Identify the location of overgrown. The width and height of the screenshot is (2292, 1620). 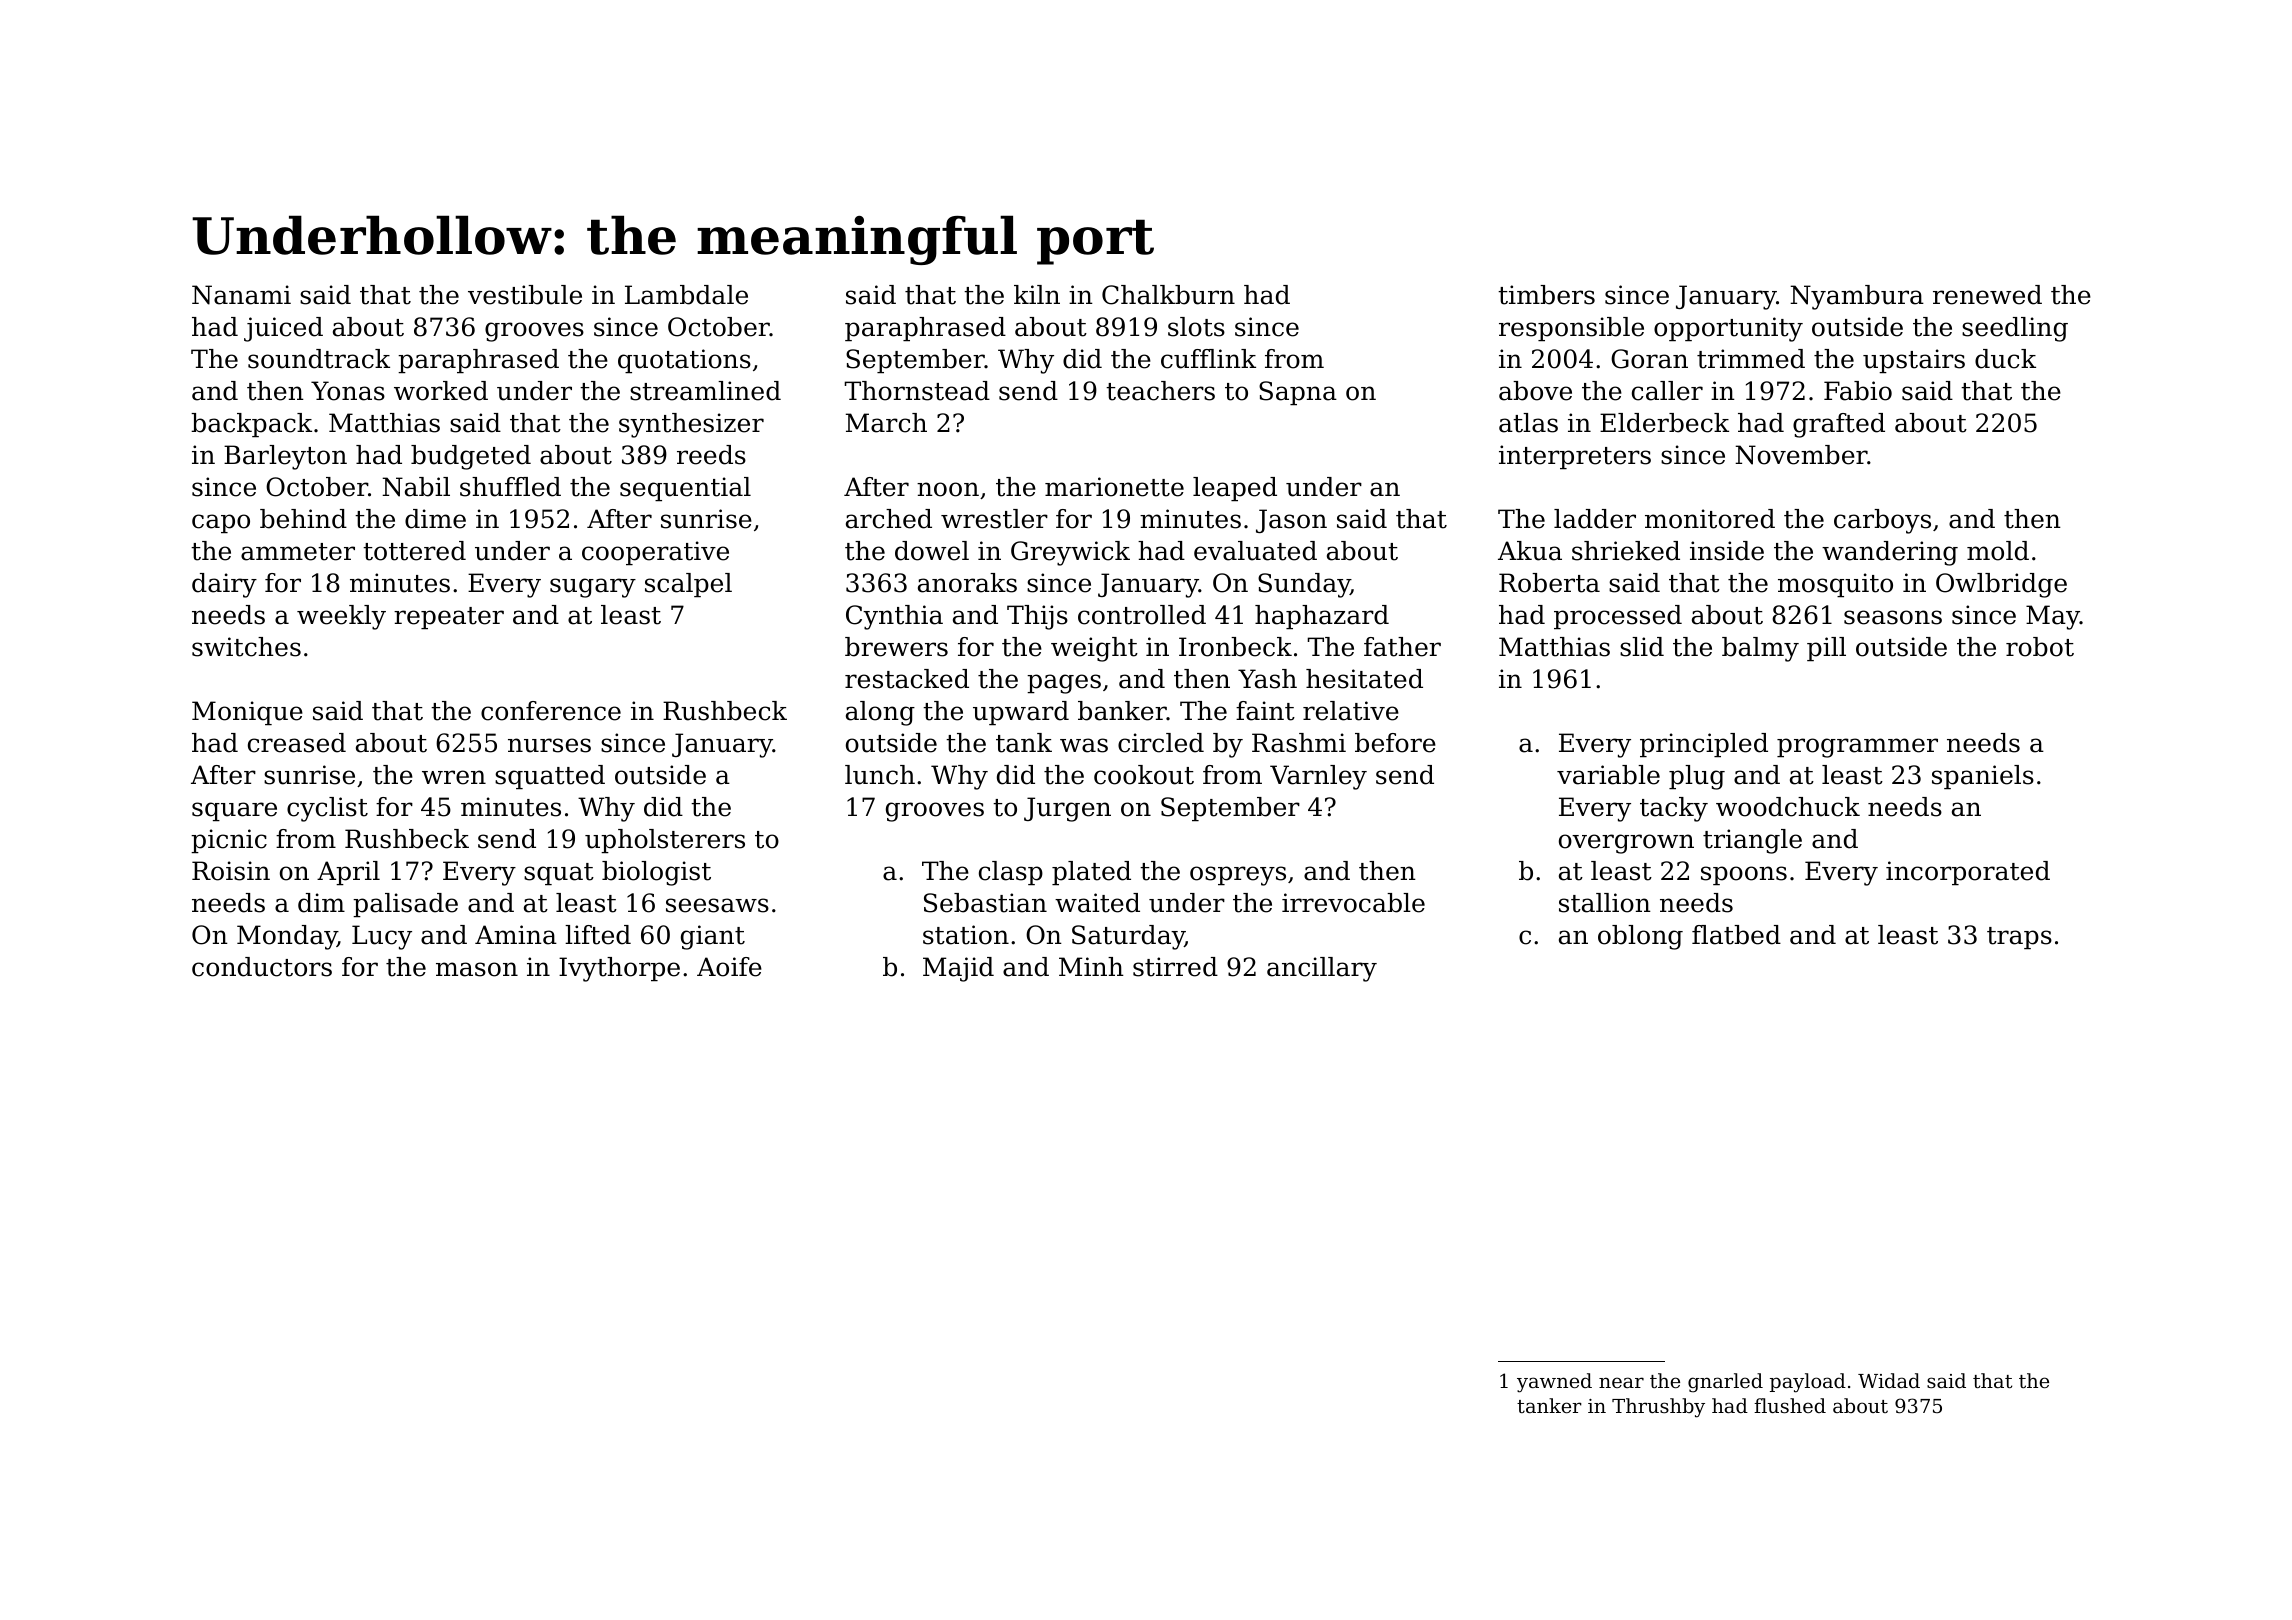
(1626, 844).
